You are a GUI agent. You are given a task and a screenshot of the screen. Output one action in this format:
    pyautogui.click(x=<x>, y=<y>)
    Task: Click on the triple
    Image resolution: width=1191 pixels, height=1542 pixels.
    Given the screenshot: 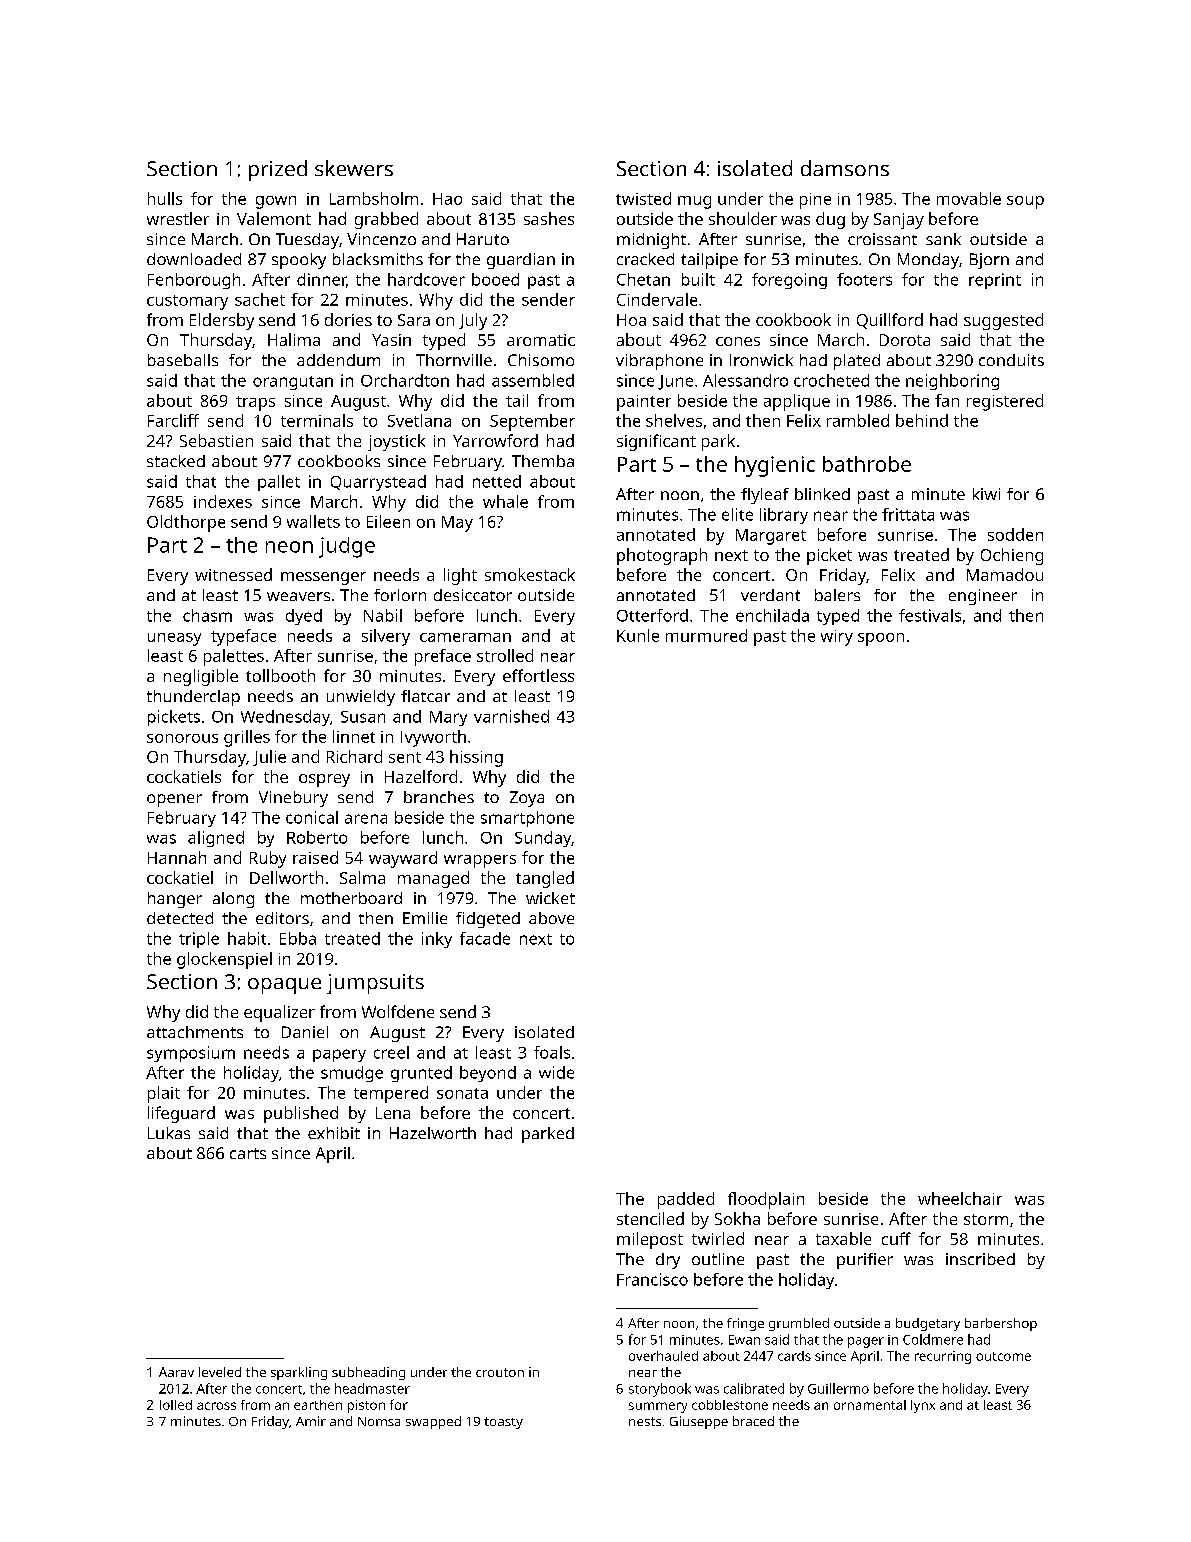 What is the action you would take?
    pyautogui.click(x=199, y=940)
